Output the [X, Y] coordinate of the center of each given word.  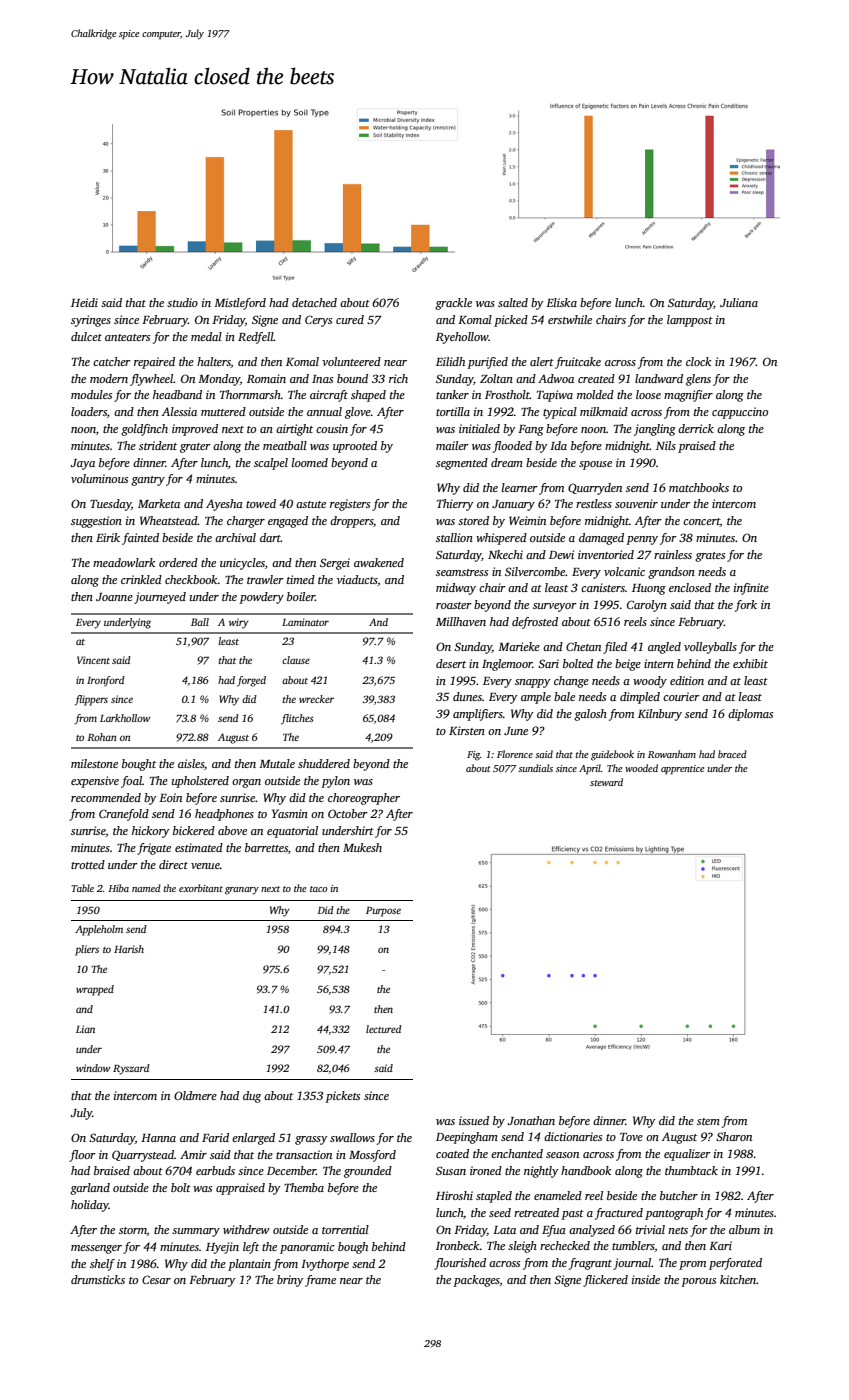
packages [476, 1281]
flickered [605, 1281]
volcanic [624, 571]
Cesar [156, 1279]
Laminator [305, 622]
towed [261, 503]
